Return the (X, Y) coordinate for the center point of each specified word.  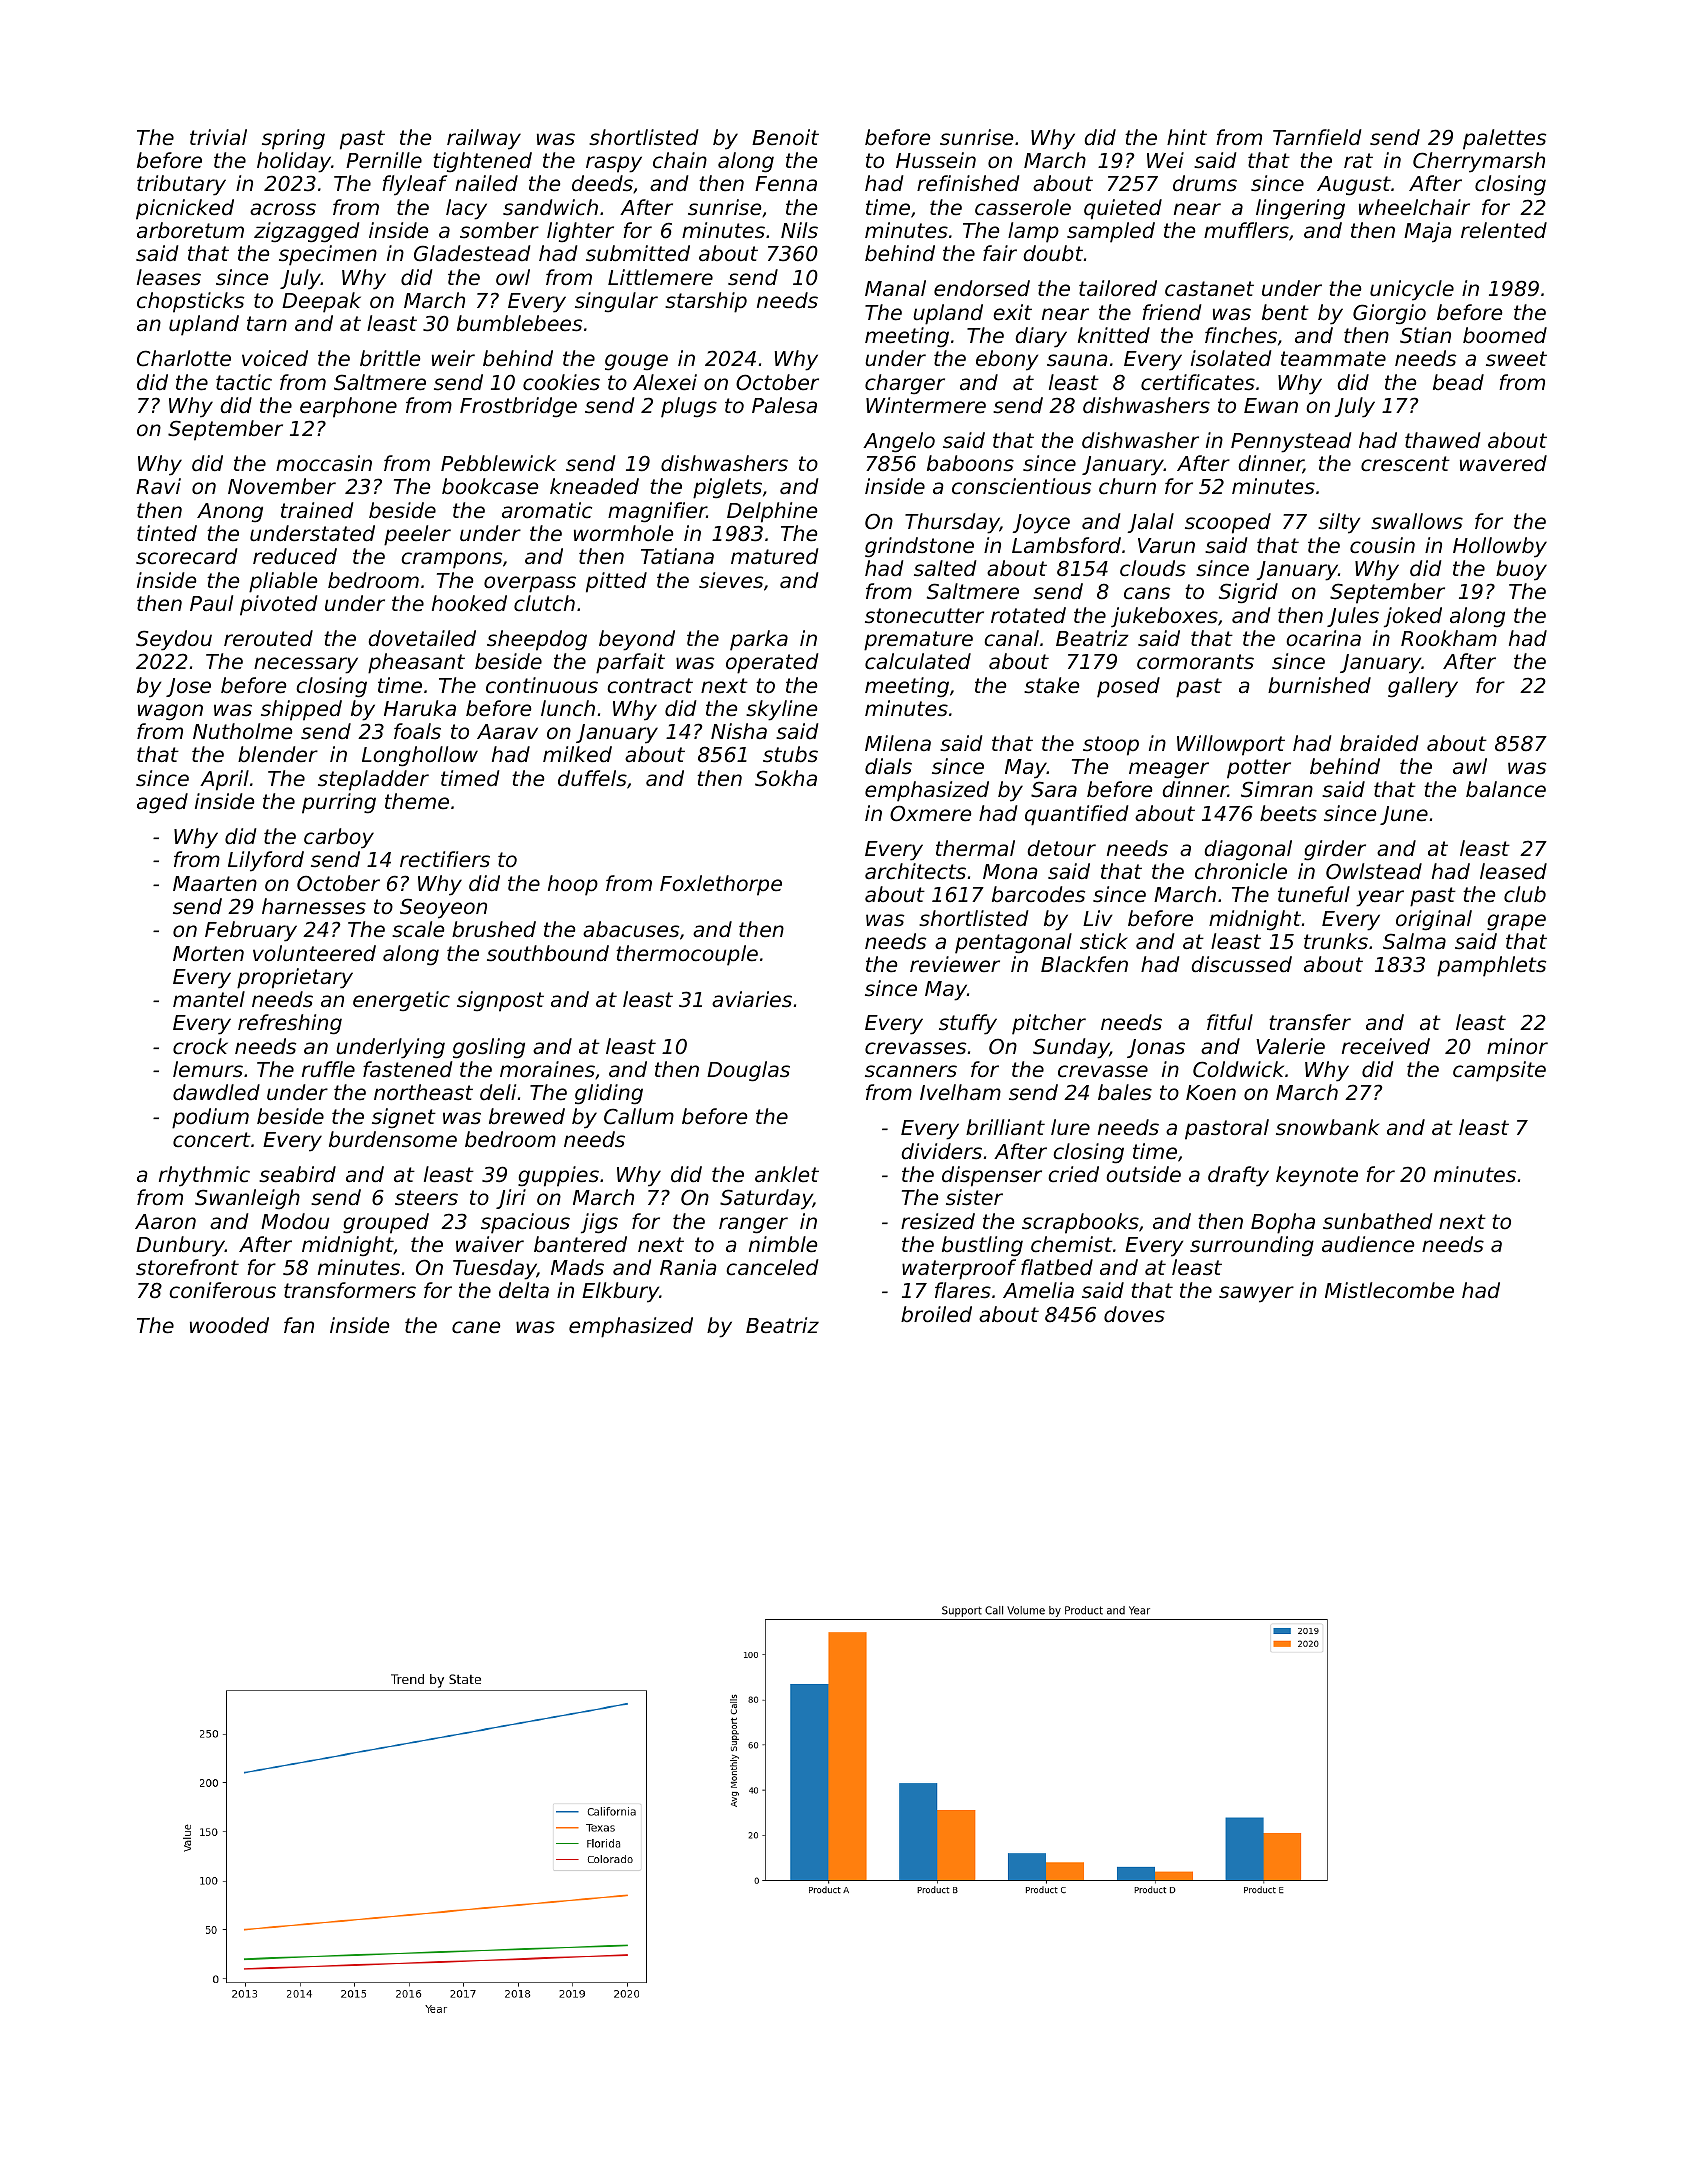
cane (476, 1327)
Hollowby (1500, 547)
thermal (975, 848)
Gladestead (472, 253)
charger (905, 384)
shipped (301, 710)
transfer (1310, 1022)
